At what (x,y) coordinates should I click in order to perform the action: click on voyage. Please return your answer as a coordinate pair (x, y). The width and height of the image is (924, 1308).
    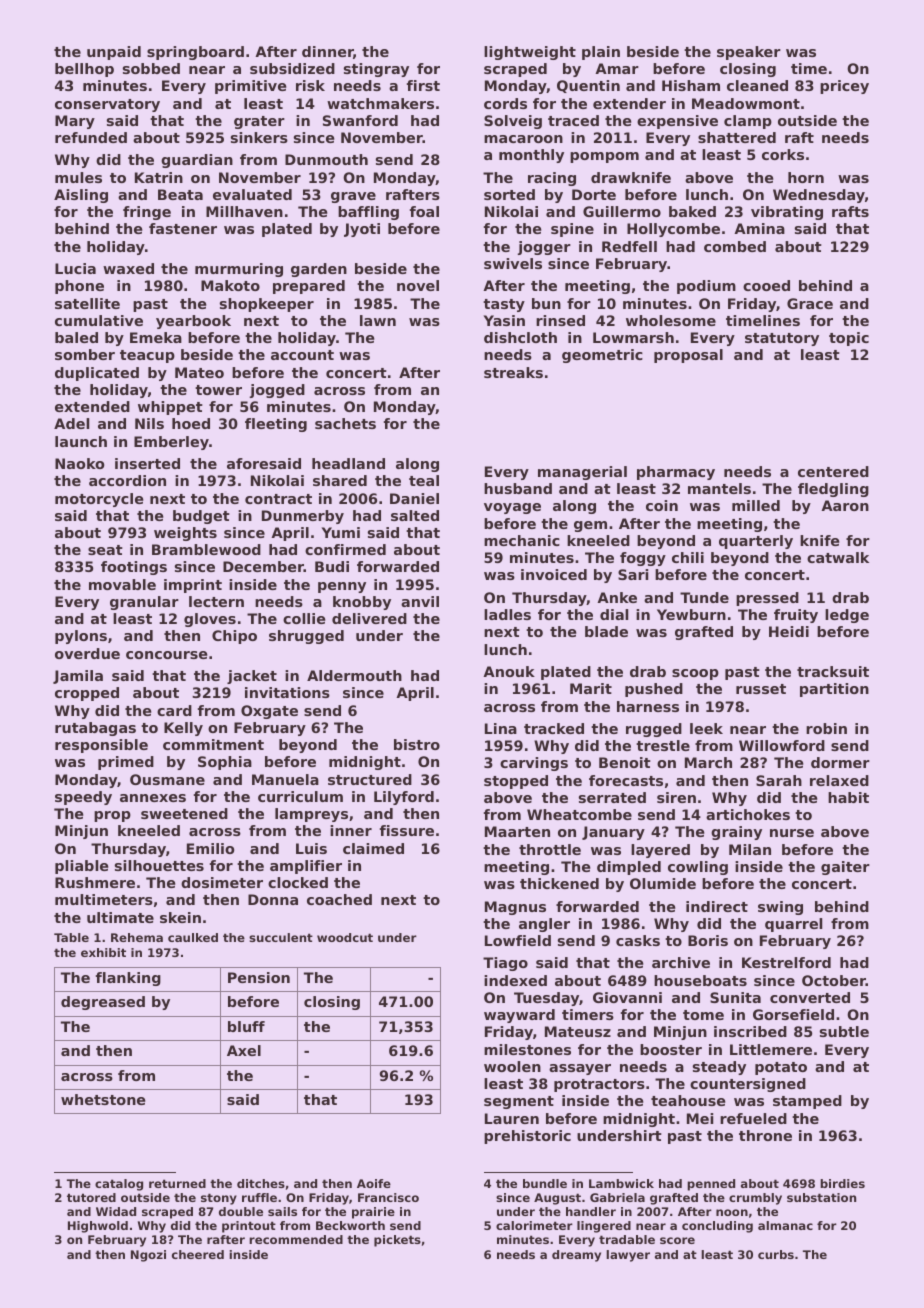
    Looking at the image, I should click on (512, 508).
